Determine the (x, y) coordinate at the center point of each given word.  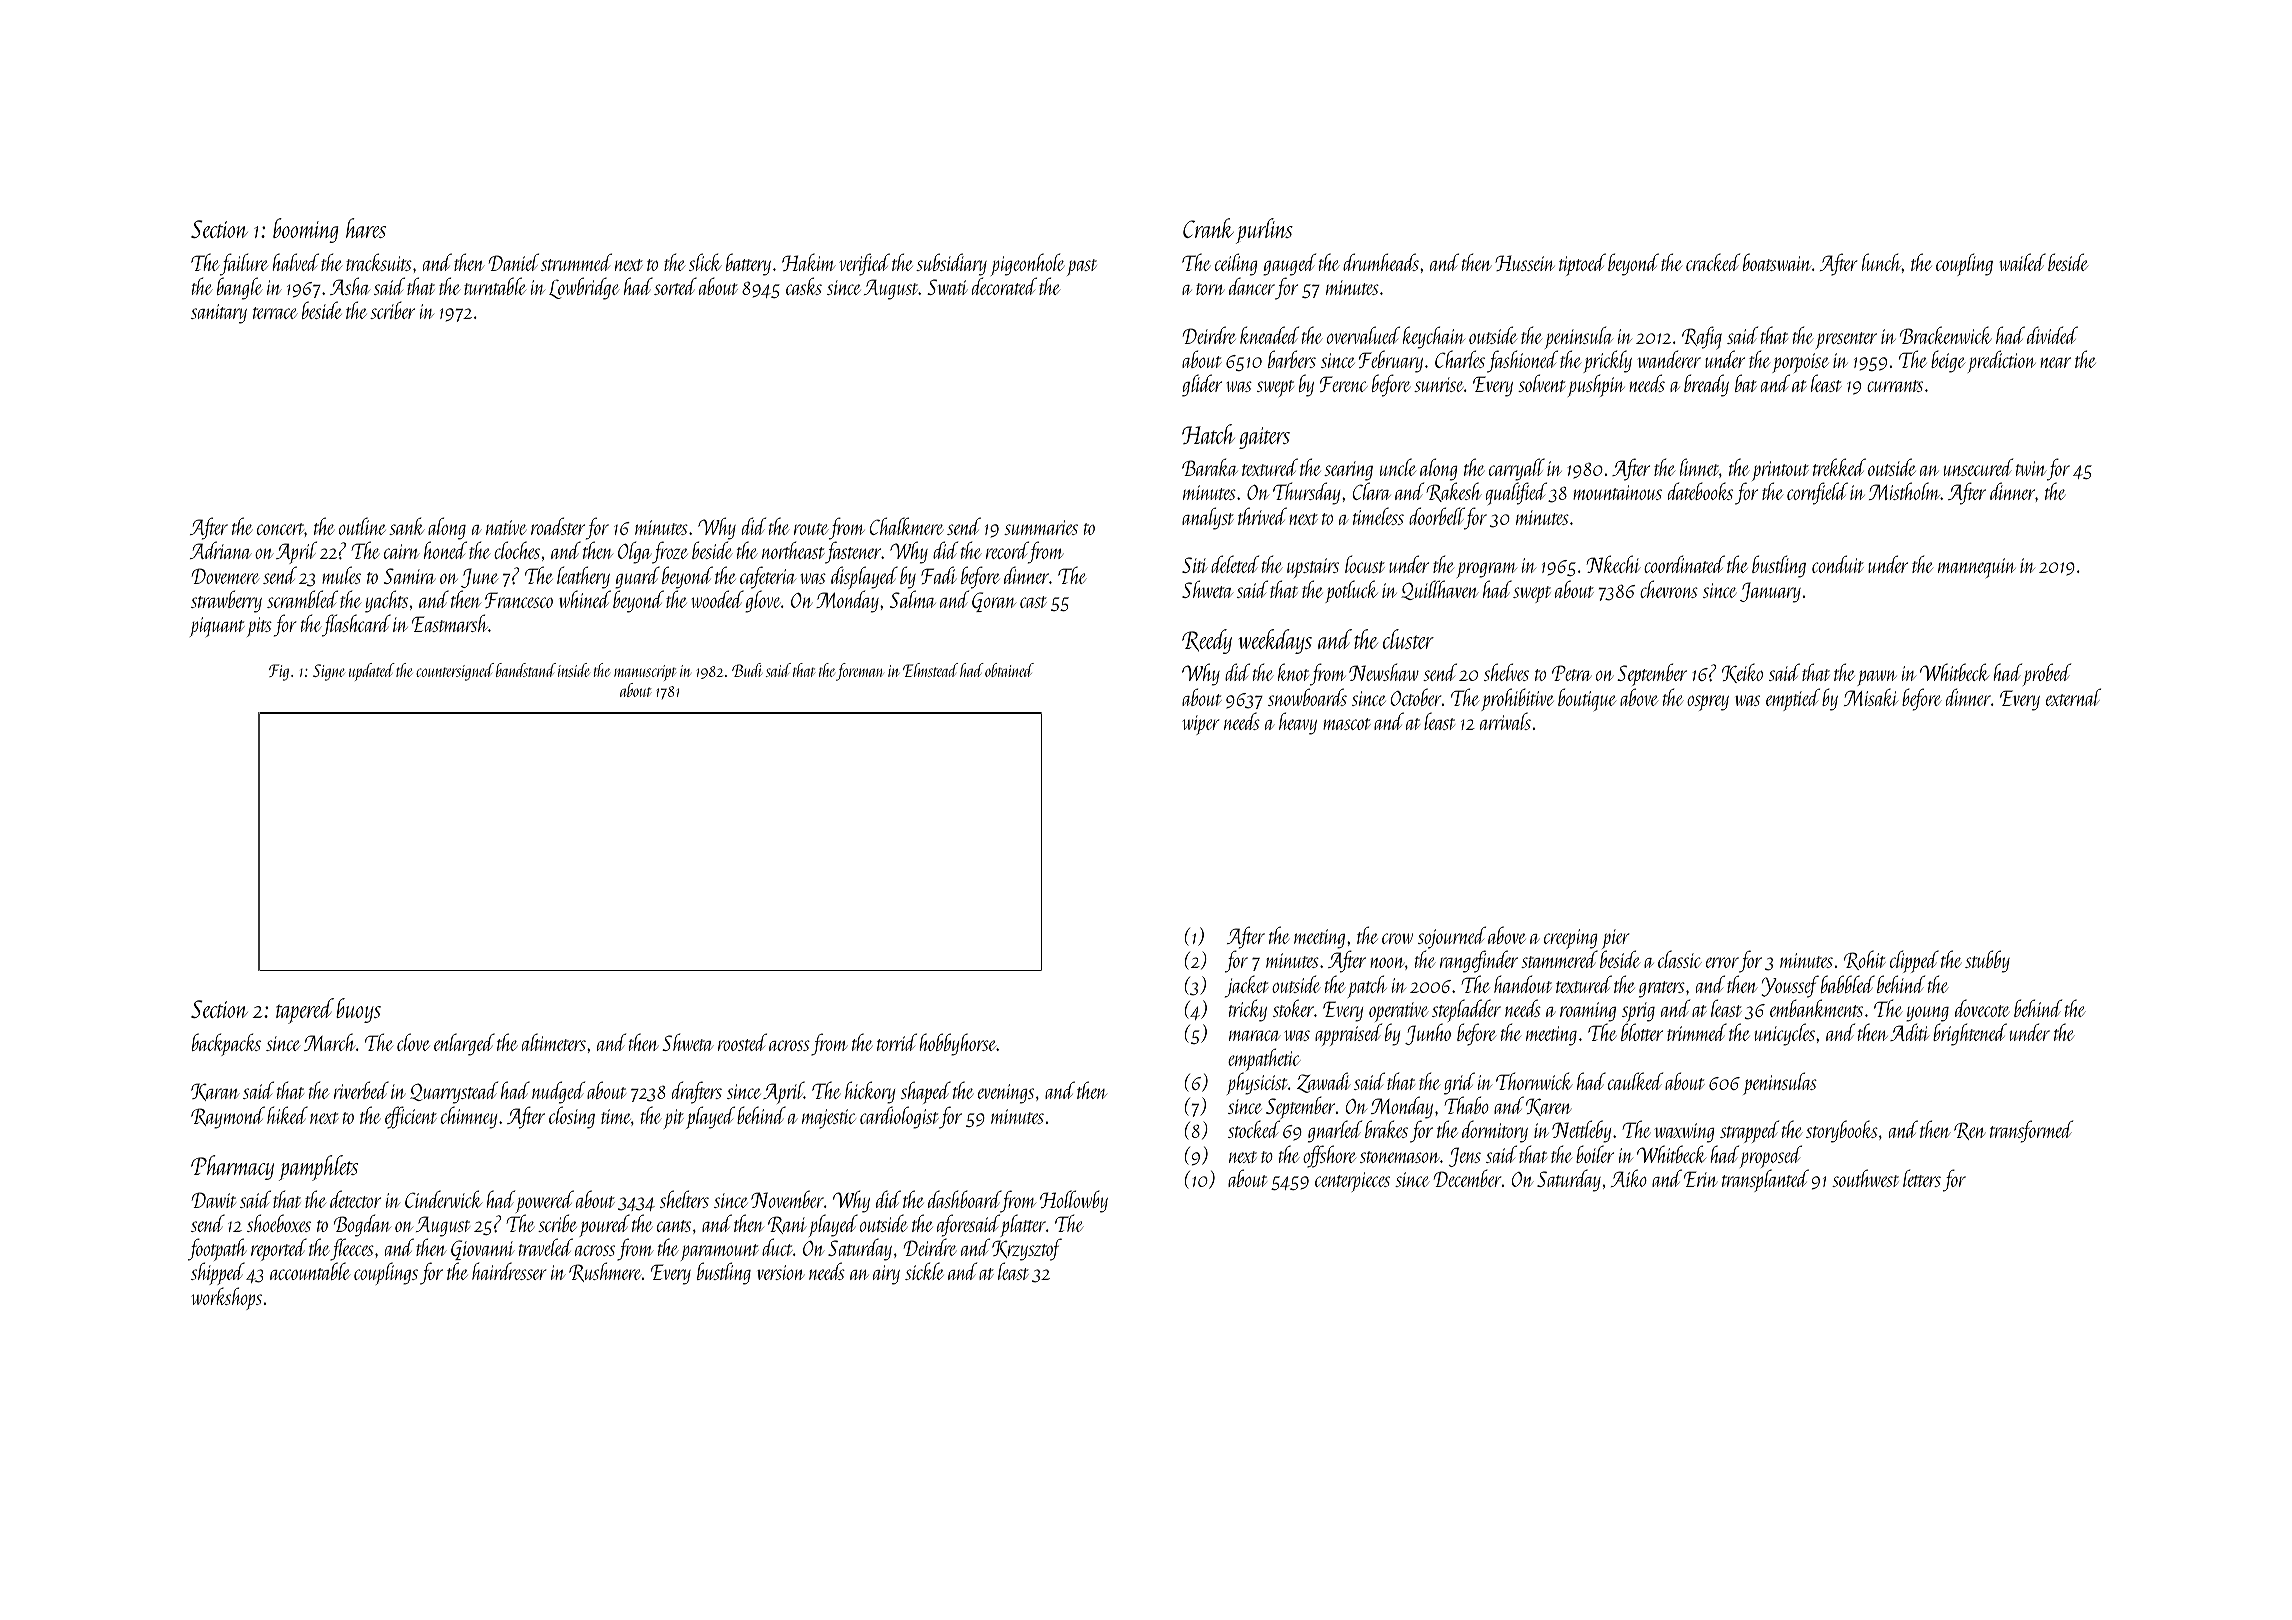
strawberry (226, 601)
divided (2052, 335)
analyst (1208, 518)
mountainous (1617, 492)
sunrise (1438, 384)
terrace (275, 313)
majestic (829, 1119)
